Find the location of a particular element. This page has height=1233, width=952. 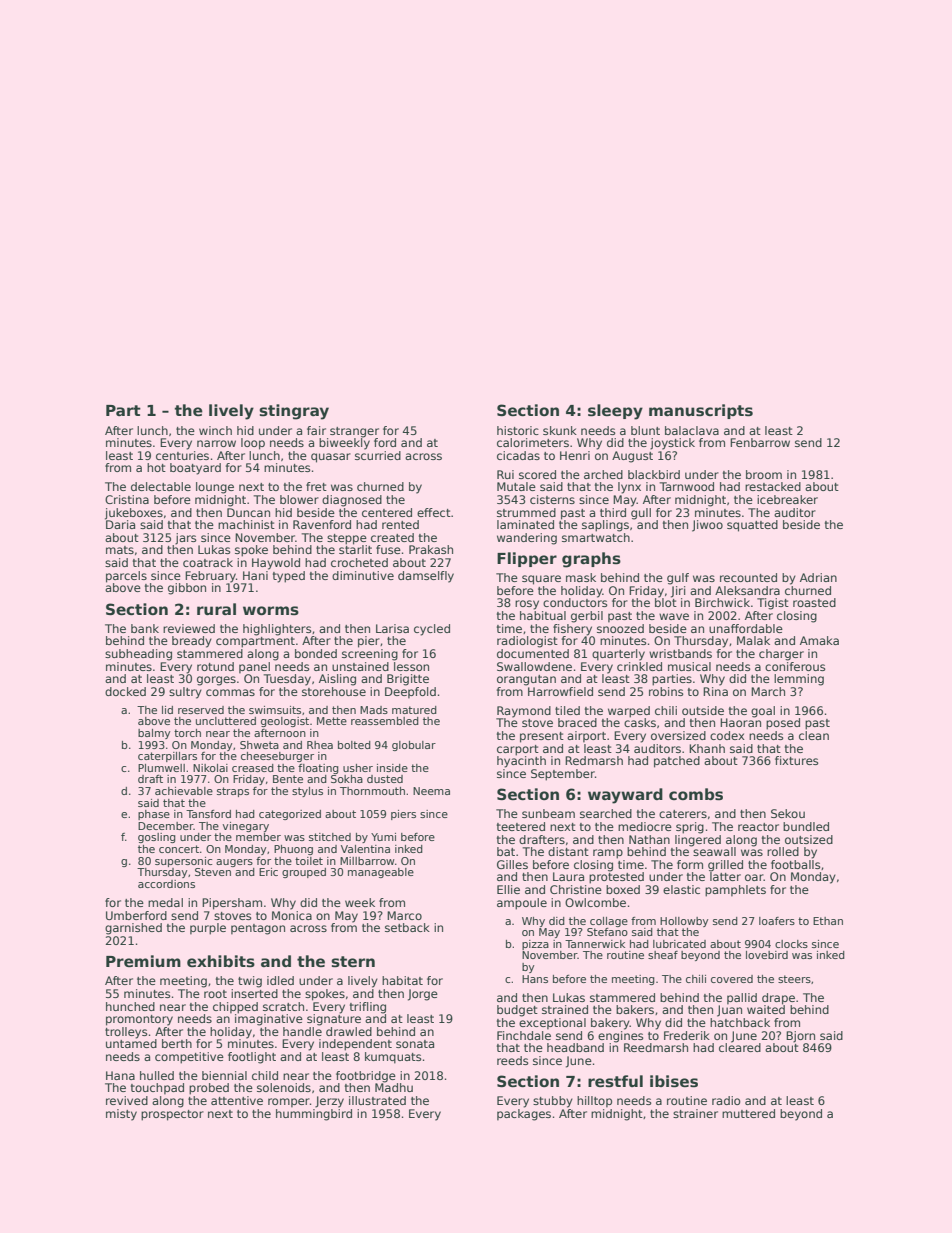

Bente is located at coordinates (288, 779).
